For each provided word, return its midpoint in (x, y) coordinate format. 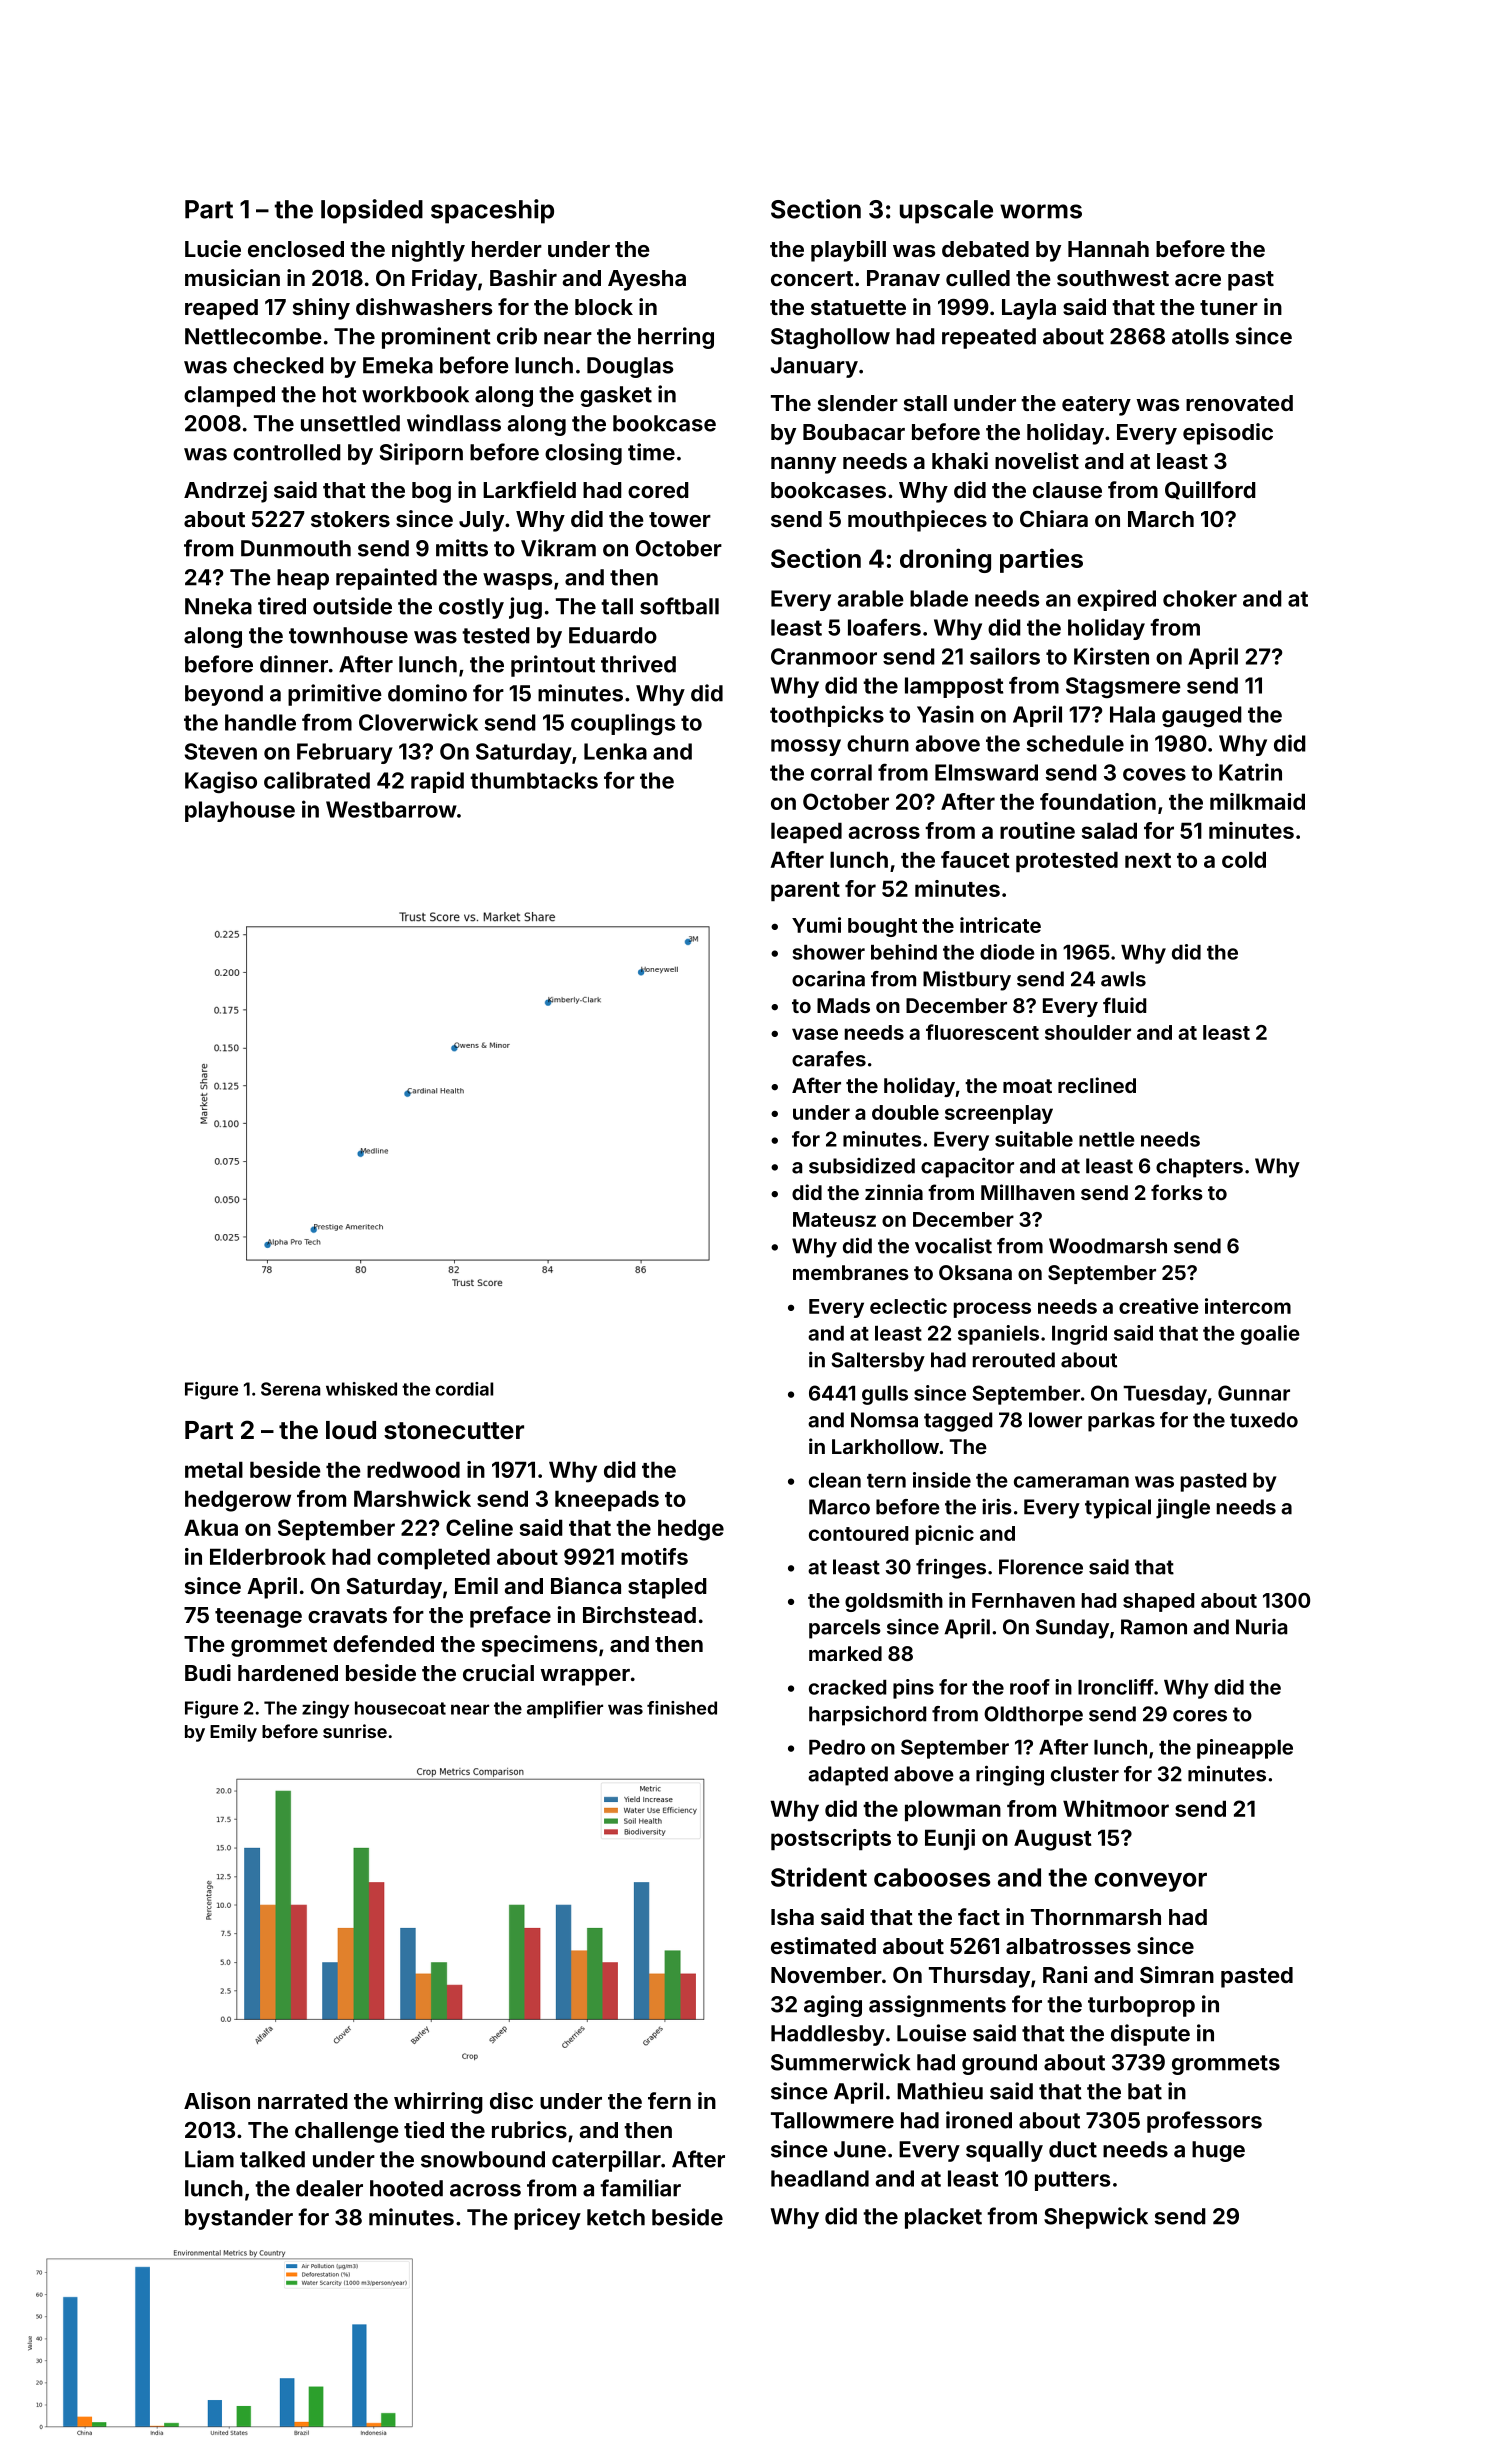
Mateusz (834, 1219)
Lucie (213, 248)
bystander (239, 2219)
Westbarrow (391, 809)
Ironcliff (1116, 1687)
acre (1198, 280)
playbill (848, 251)
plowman (953, 1810)
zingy (325, 1710)
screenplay (999, 1114)
